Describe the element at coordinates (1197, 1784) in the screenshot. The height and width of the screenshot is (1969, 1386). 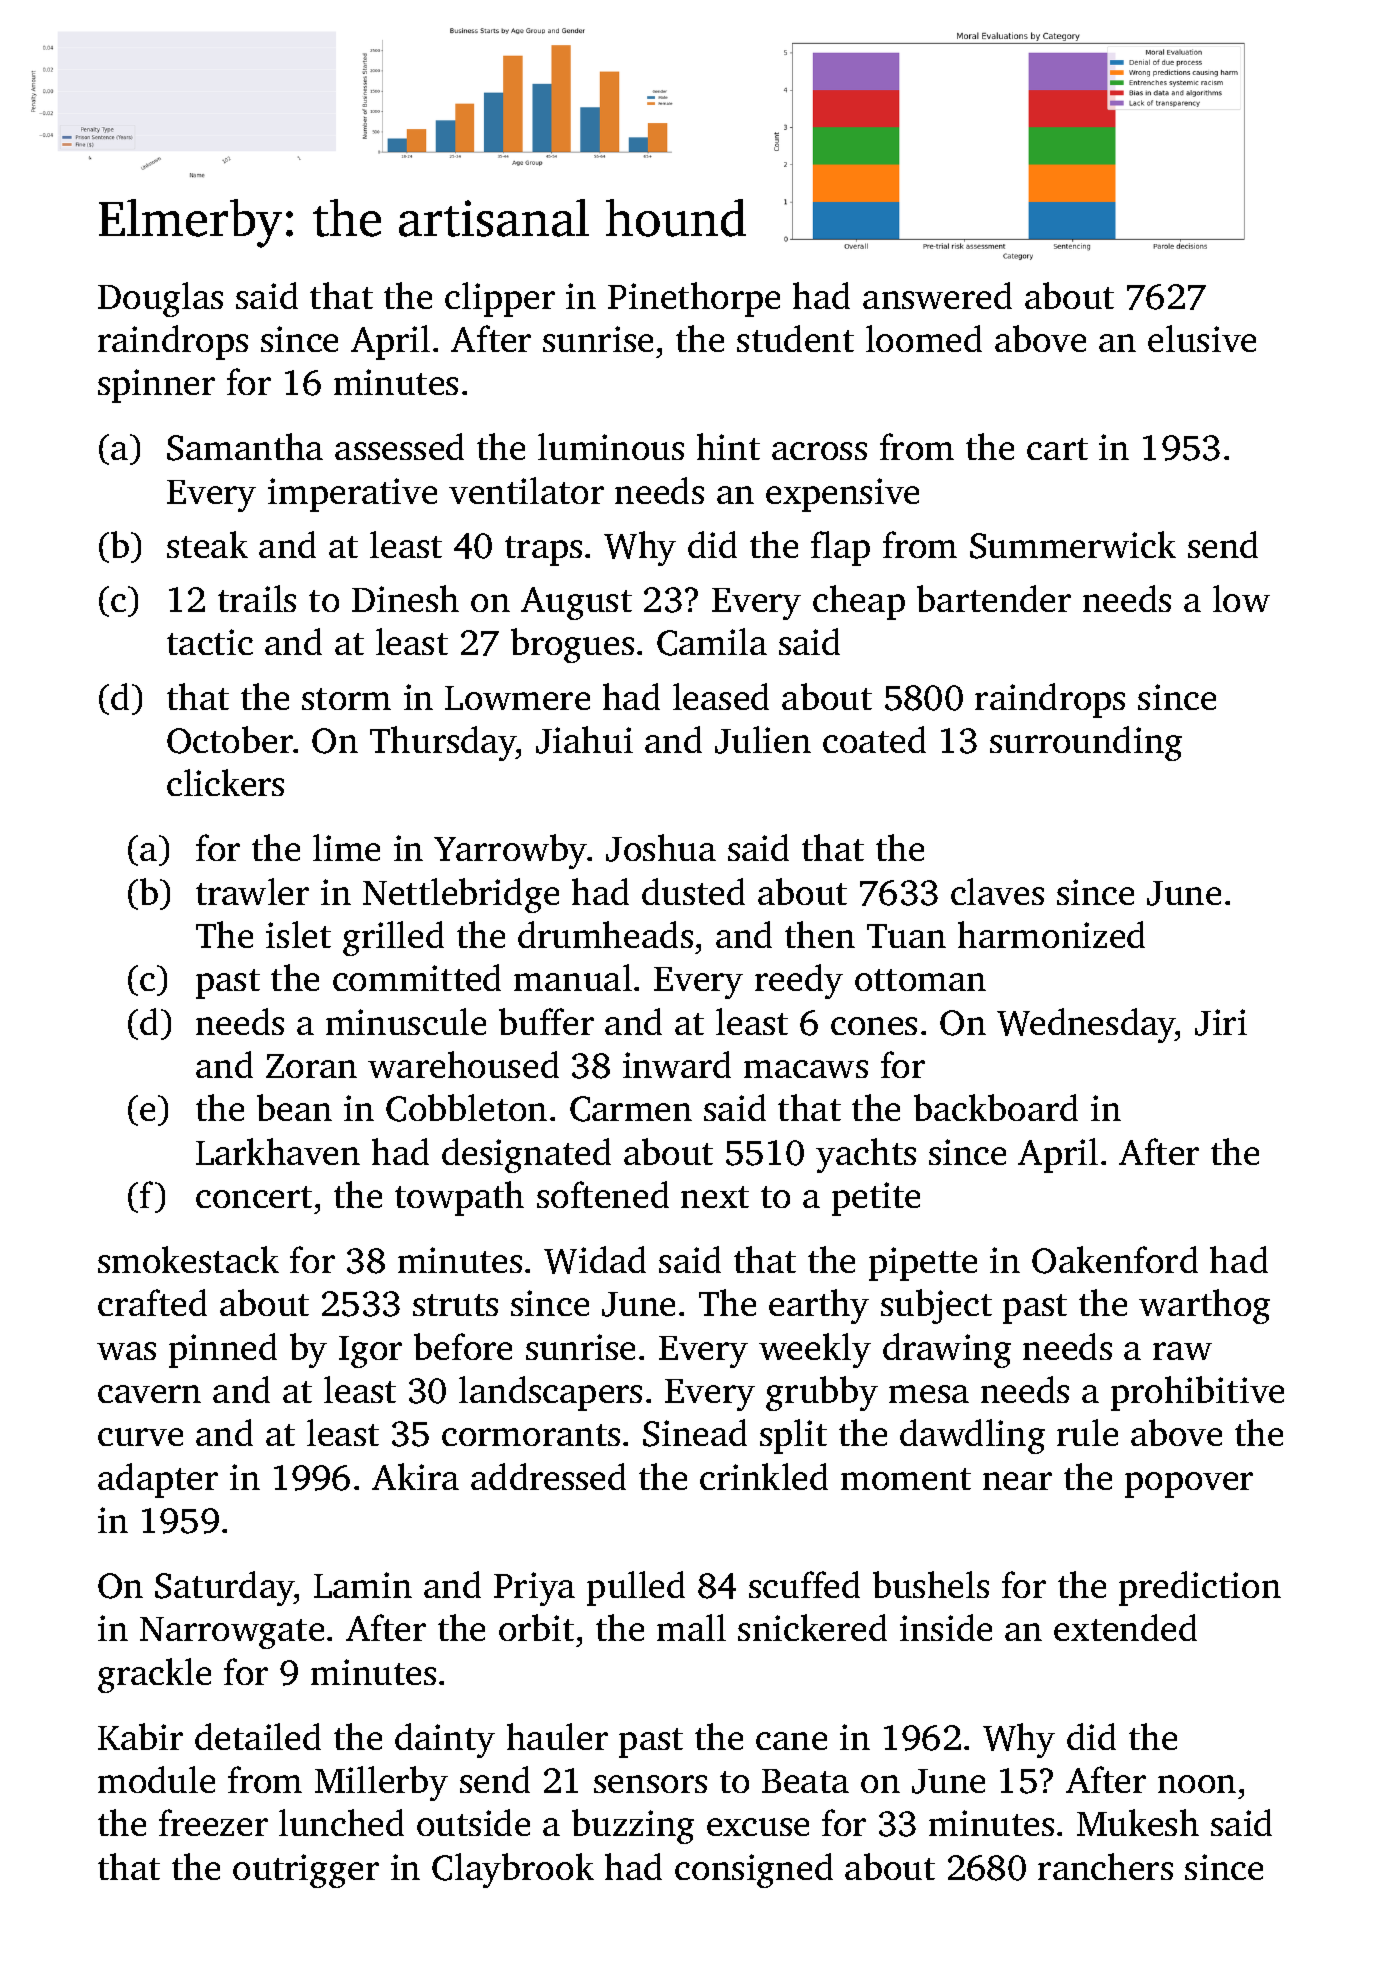
I see `noon` at that location.
